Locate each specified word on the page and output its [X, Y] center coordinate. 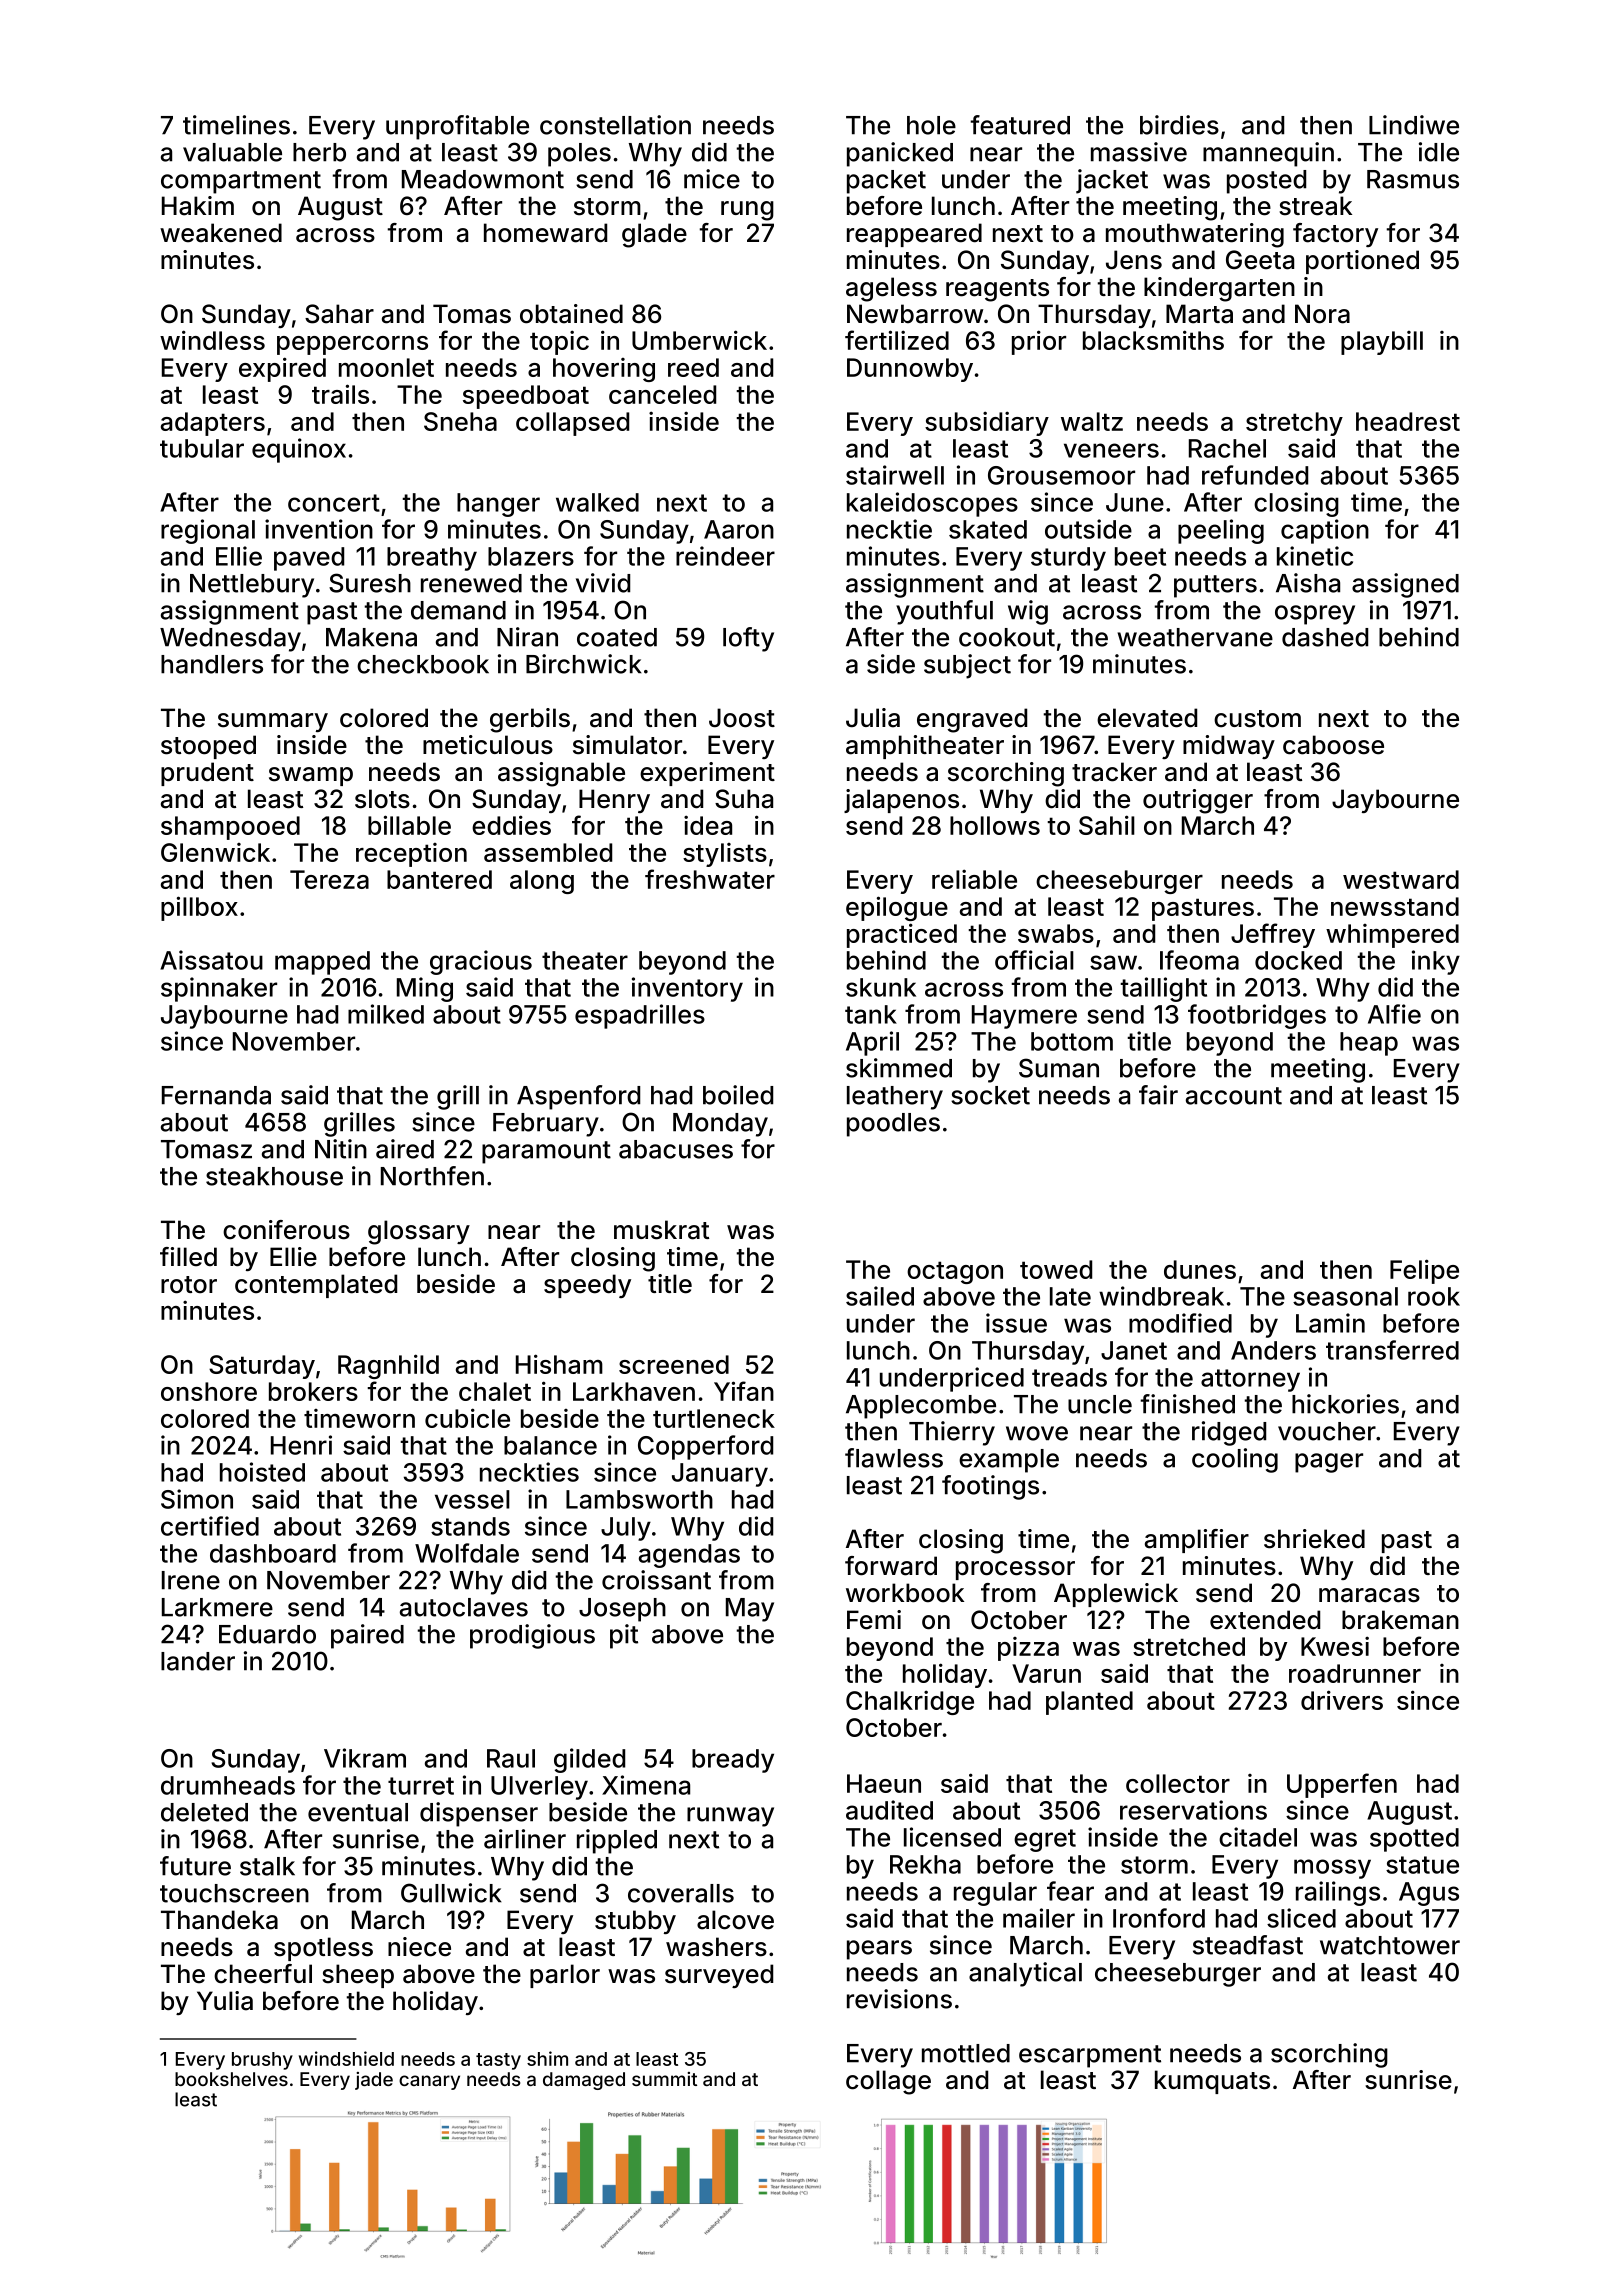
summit [664, 2079]
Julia [873, 718]
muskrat [661, 1230]
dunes [1200, 1269]
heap [1369, 1044]
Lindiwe [1414, 125]
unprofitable [457, 127]
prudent [207, 774]
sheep [358, 1976]
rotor [189, 1285]
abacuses [676, 1149]
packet [886, 182]
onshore [209, 1391]
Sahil [1107, 825]
